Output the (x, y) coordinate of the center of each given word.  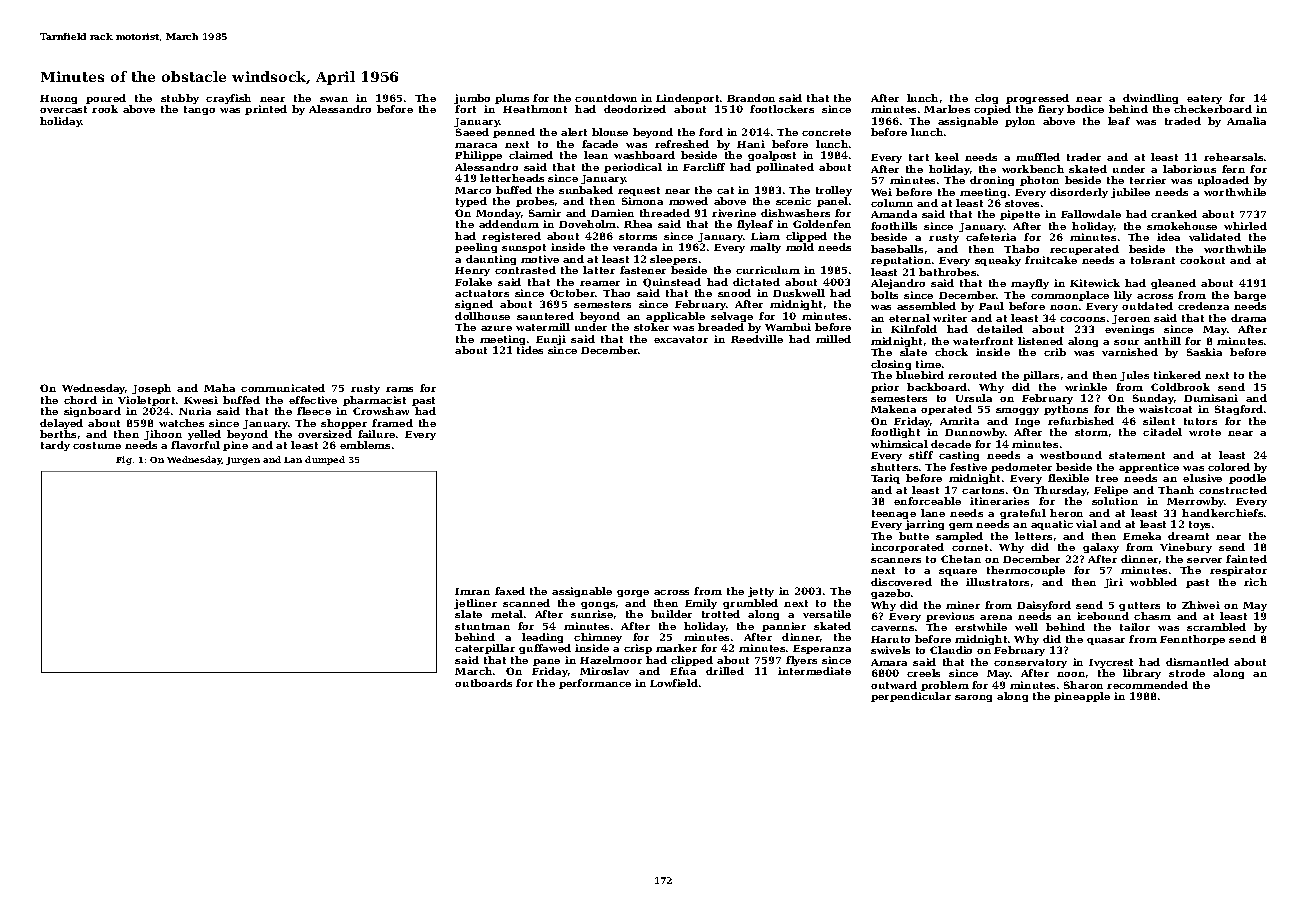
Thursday (1060, 491)
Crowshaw (381, 411)
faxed (510, 591)
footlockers (782, 109)
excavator (681, 339)
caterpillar (485, 649)
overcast (63, 109)
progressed (1037, 99)
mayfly (1030, 284)
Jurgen (243, 461)
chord (80, 400)
